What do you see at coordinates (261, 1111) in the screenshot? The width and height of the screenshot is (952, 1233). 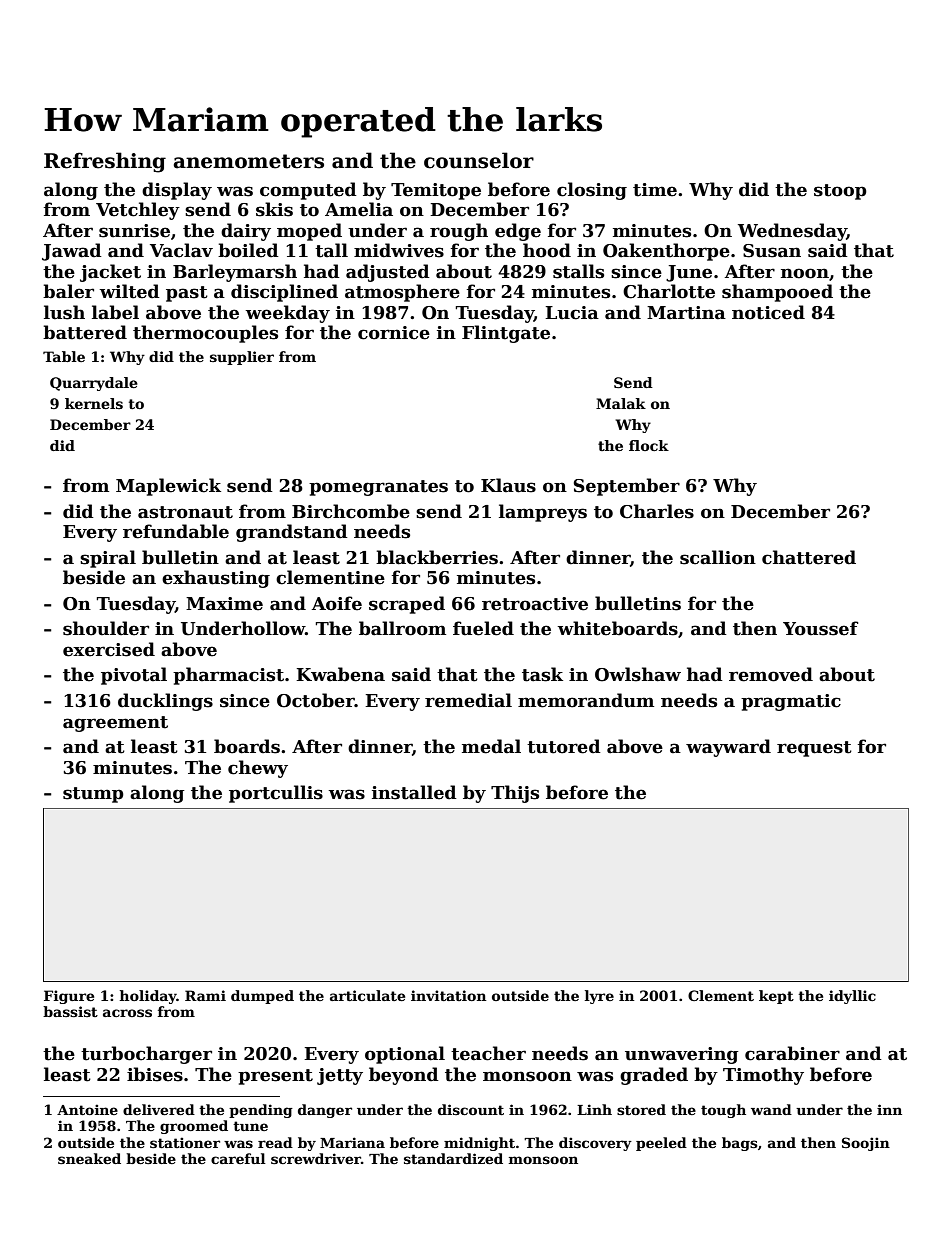 I see `pending` at bounding box center [261, 1111].
